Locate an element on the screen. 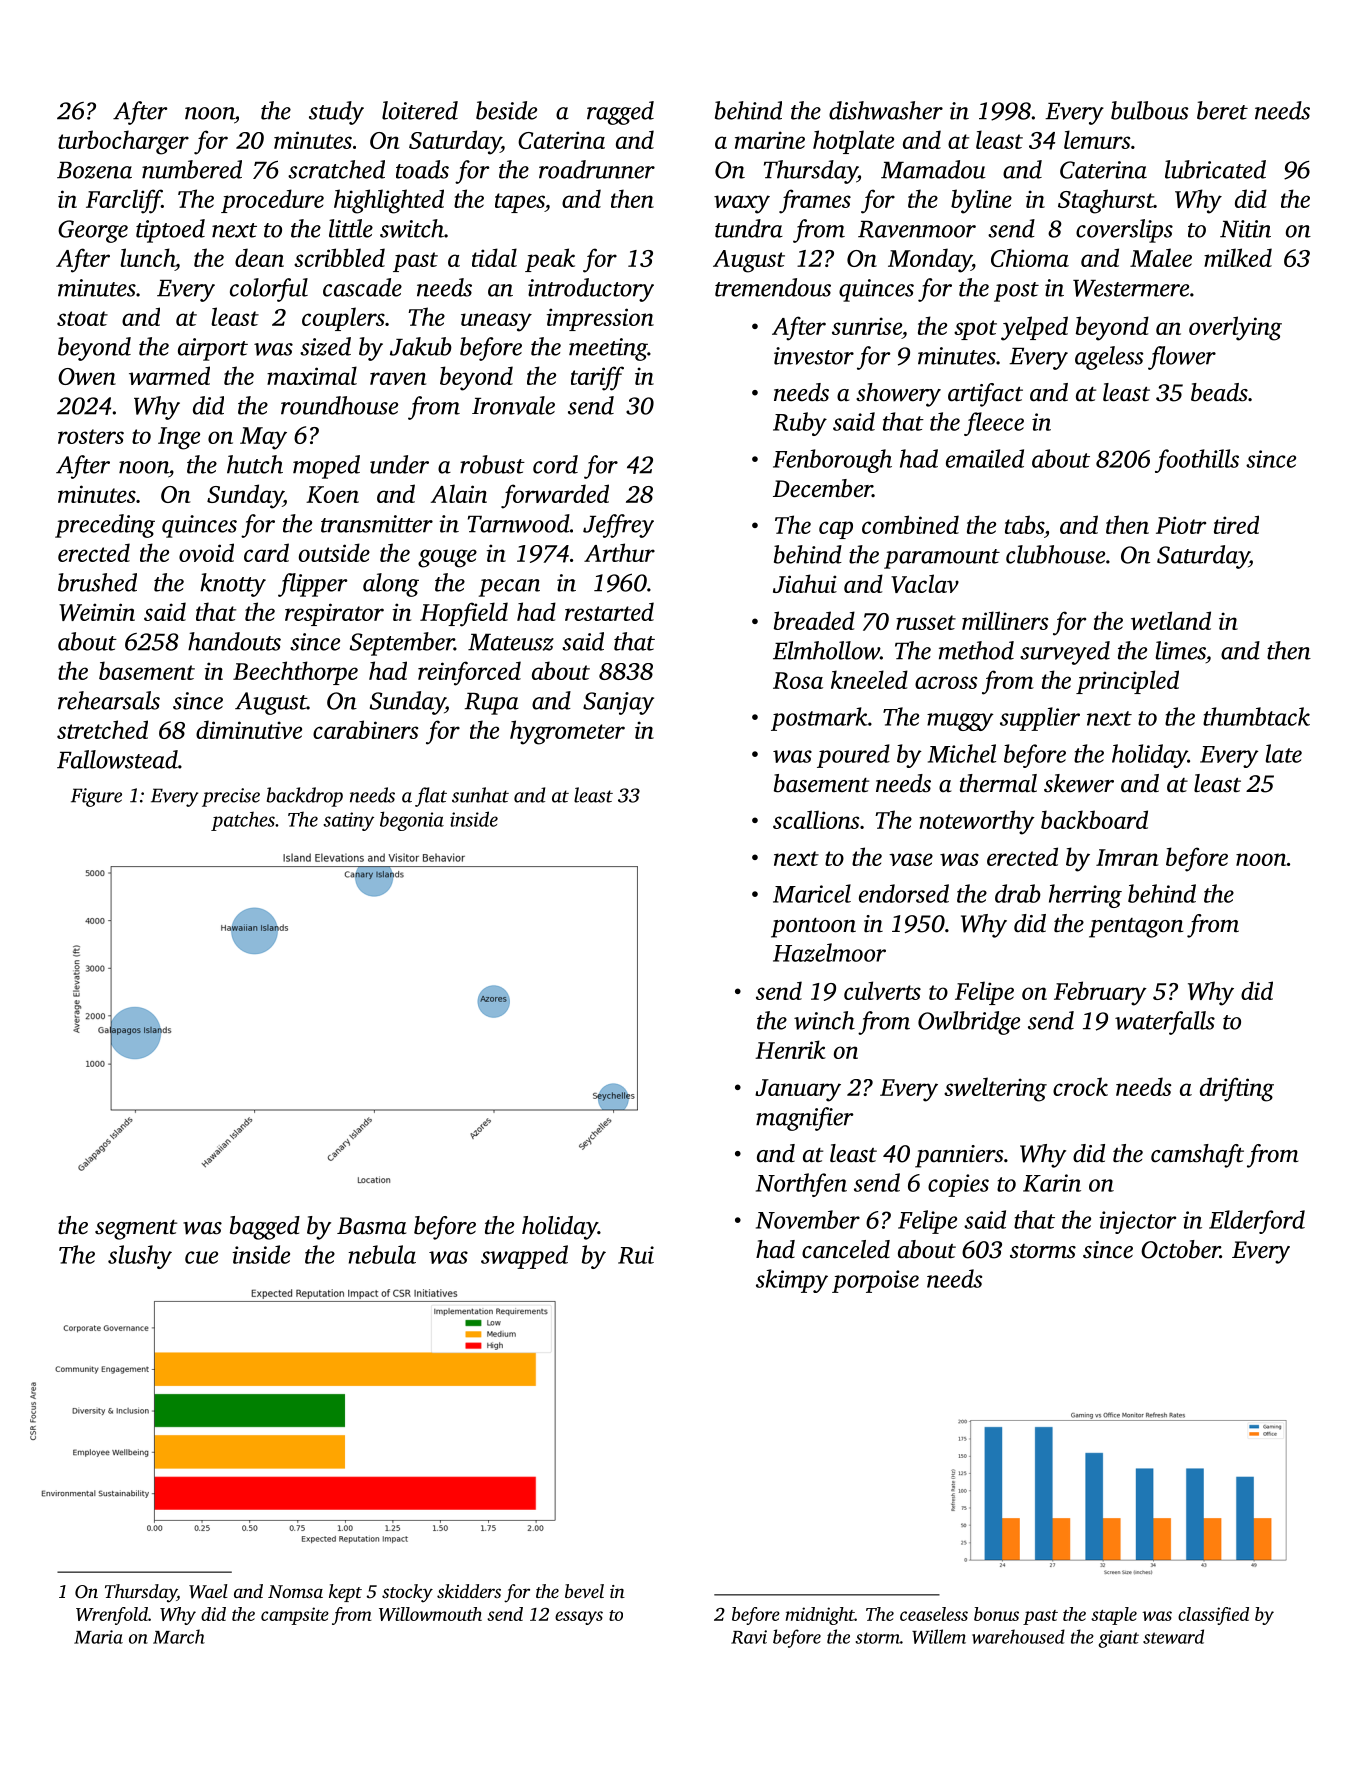 This screenshot has width=1368, height=1770. swapped is located at coordinates (524, 1257).
